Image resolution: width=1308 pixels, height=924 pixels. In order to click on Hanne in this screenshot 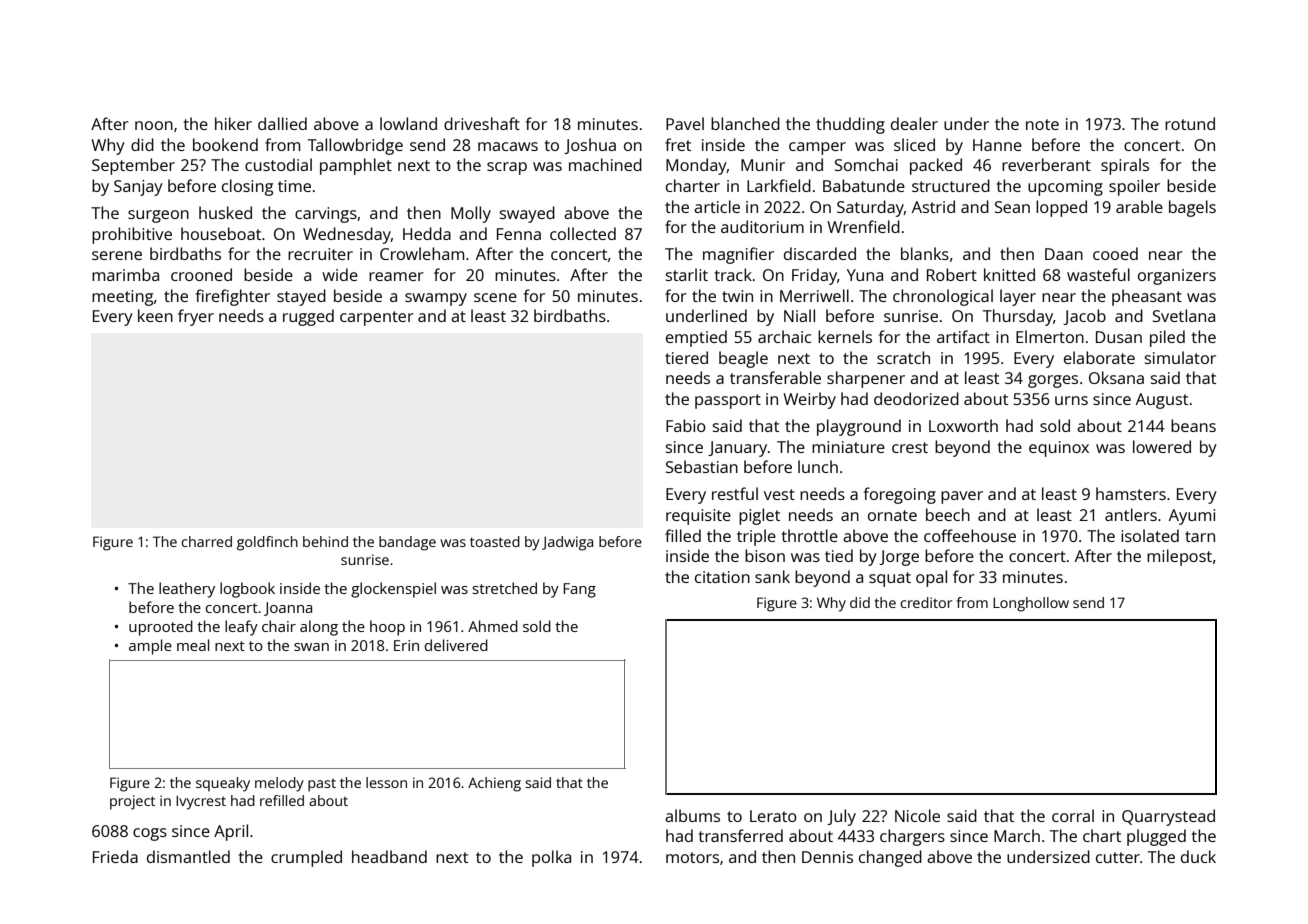, I will do `click(997, 145)`.
